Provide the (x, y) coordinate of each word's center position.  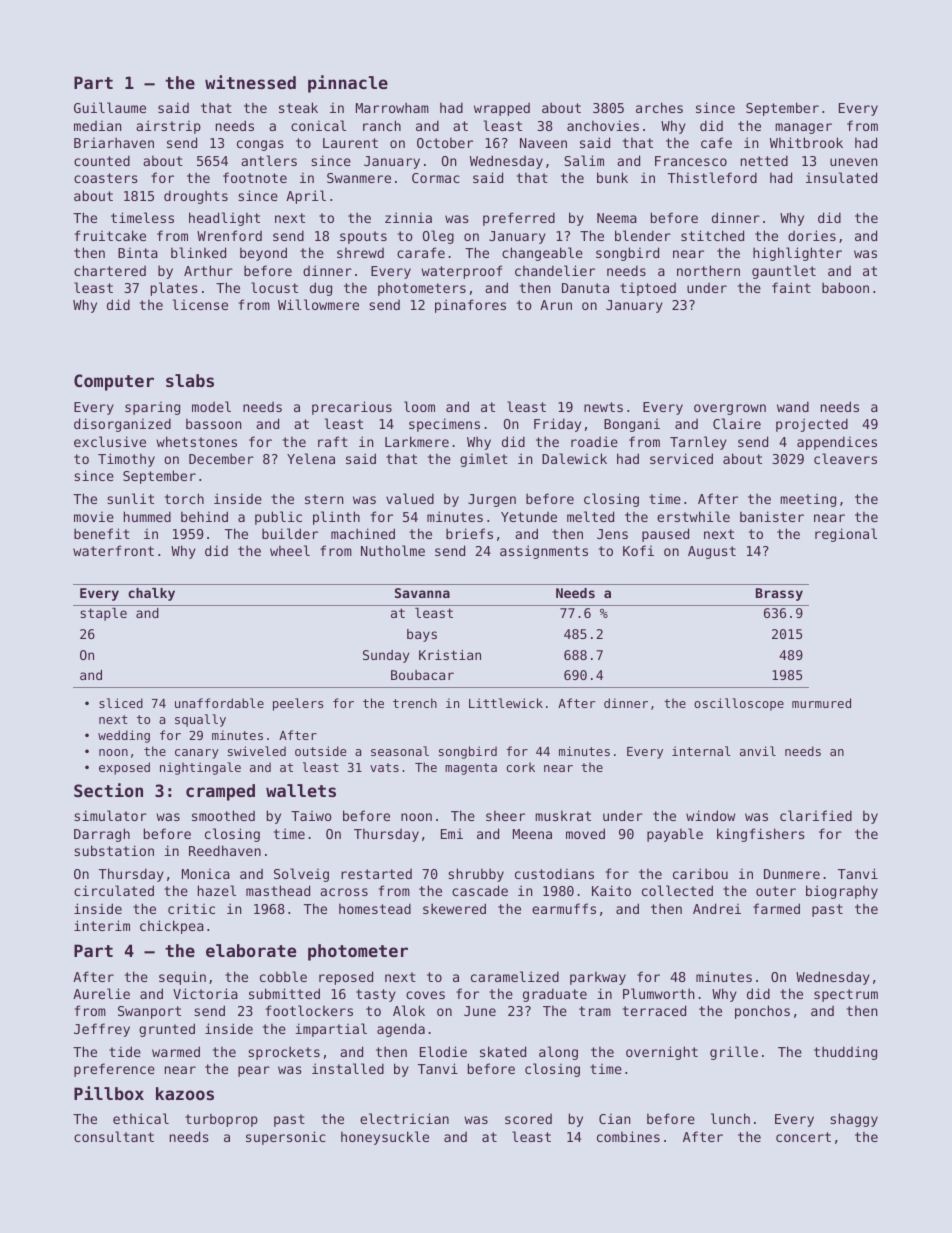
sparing (152, 408)
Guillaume (110, 107)
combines (628, 1136)
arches (659, 107)
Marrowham (392, 107)
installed (348, 1068)
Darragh (102, 835)
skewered (454, 908)
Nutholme (393, 550)
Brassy (779, 594)
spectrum (846, 995)
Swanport (149, 1012)
